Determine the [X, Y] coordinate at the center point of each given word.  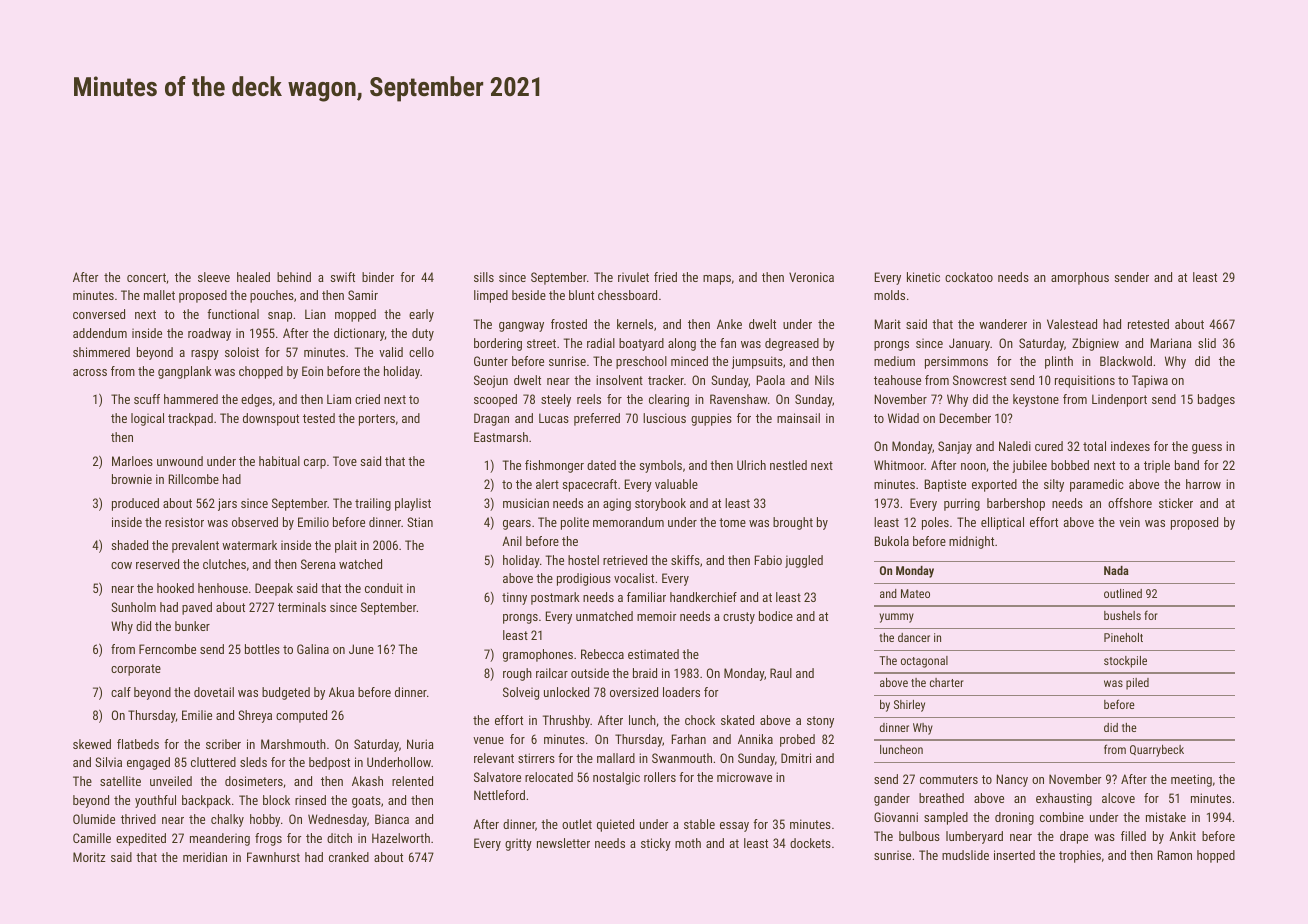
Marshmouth [293, 744]
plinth [1059, 362]
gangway [521, 327]
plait [346, 546]
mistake [1166, 817]
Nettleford [499, 795]
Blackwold [1126, 361]
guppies [711, 419]
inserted [1014, 855]
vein [1129, 522]
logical [147, 419]
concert [146, 277]
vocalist [634, 578]
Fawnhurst [273, 857]
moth [688, 843]
